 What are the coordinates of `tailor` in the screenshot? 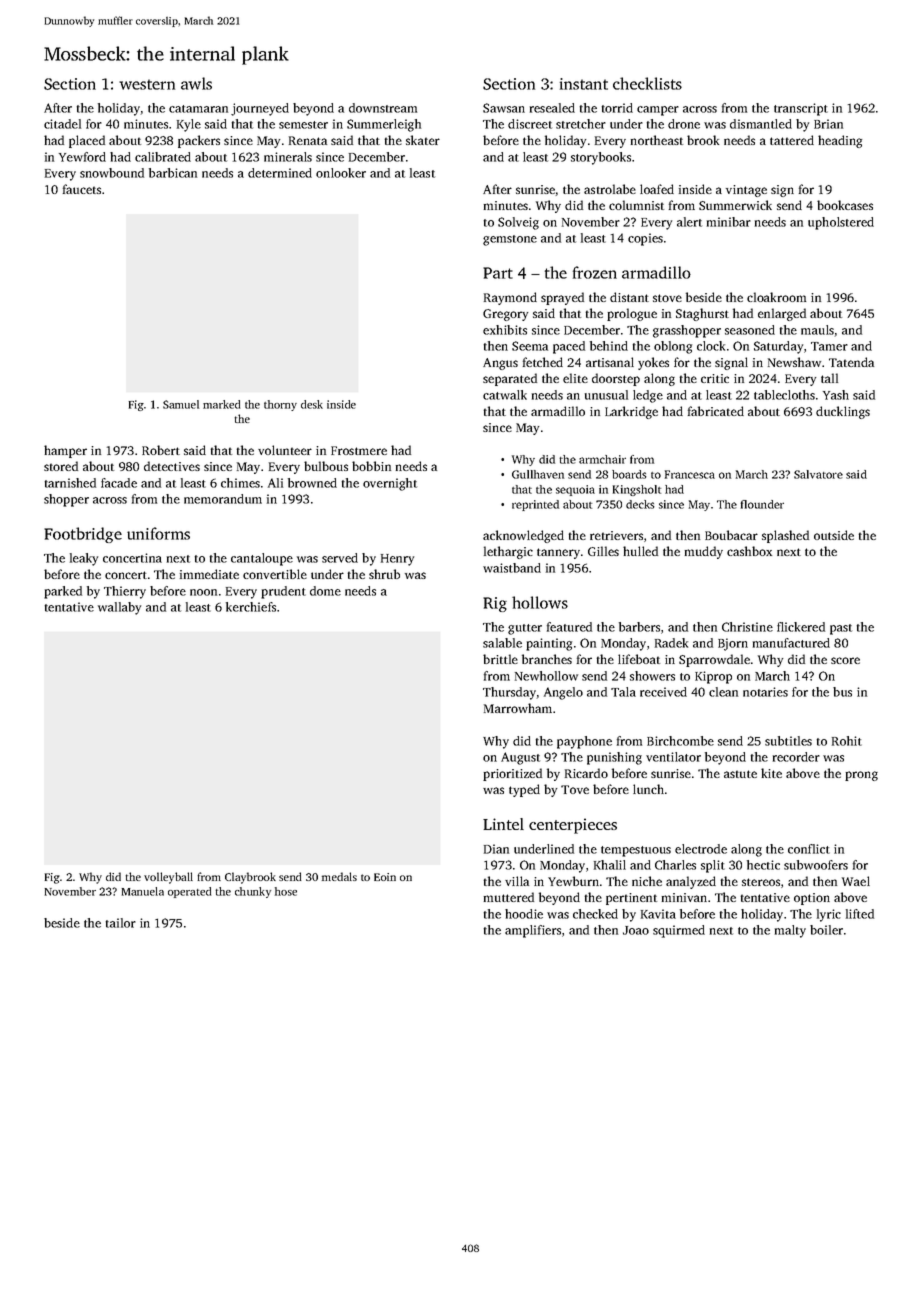 It's located at (121, 923).
